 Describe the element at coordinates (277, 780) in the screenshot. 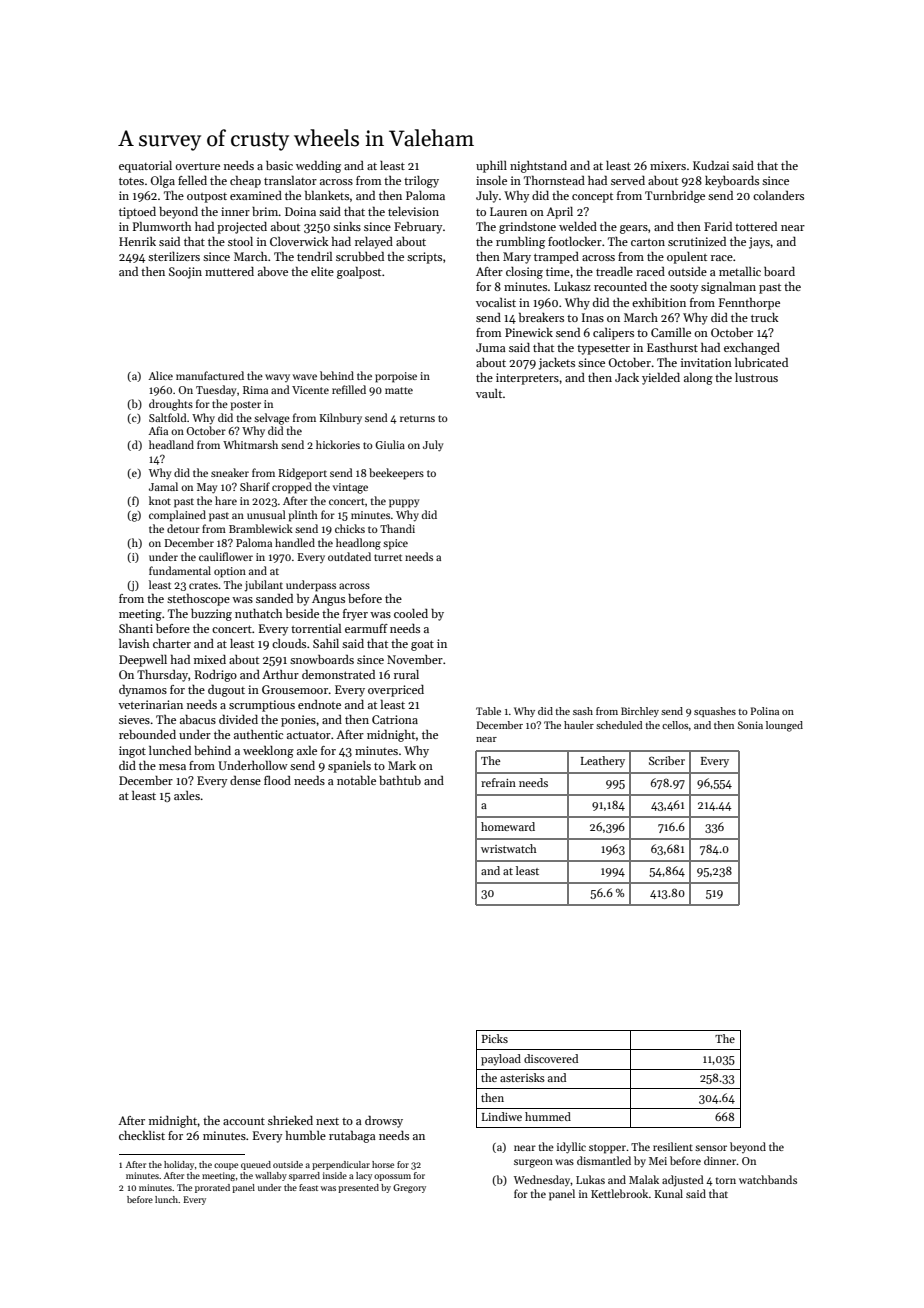

I see `flood` at that location.
